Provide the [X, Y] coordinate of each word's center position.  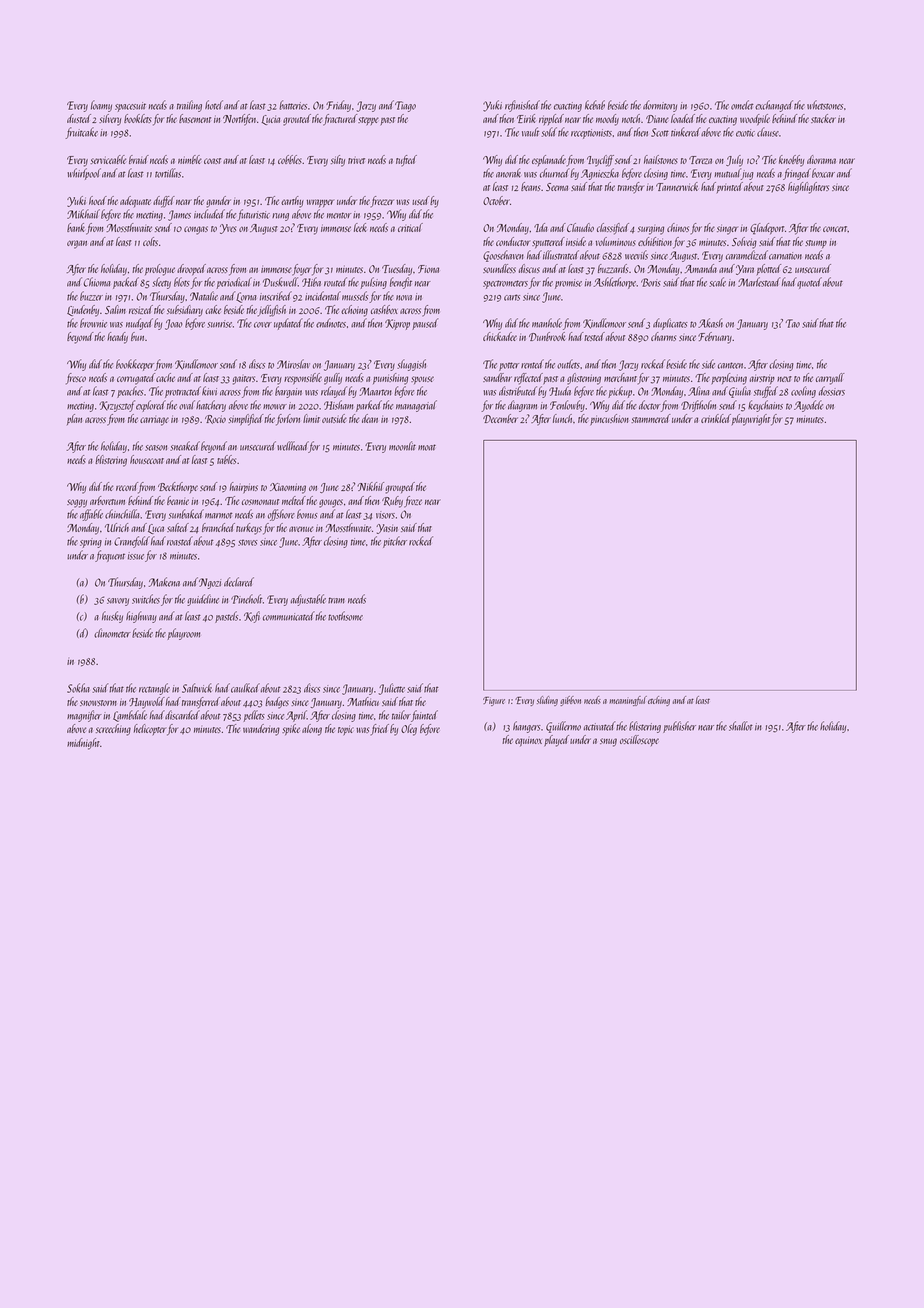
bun [137, 336]
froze [413, 502]
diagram [522, 406]
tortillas [168, 173]
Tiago [405, 106]
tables [226, 459]
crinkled [716, 418]
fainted [424, 716]
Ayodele [808, 406]
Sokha [78, 688]
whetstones [825, 105]
